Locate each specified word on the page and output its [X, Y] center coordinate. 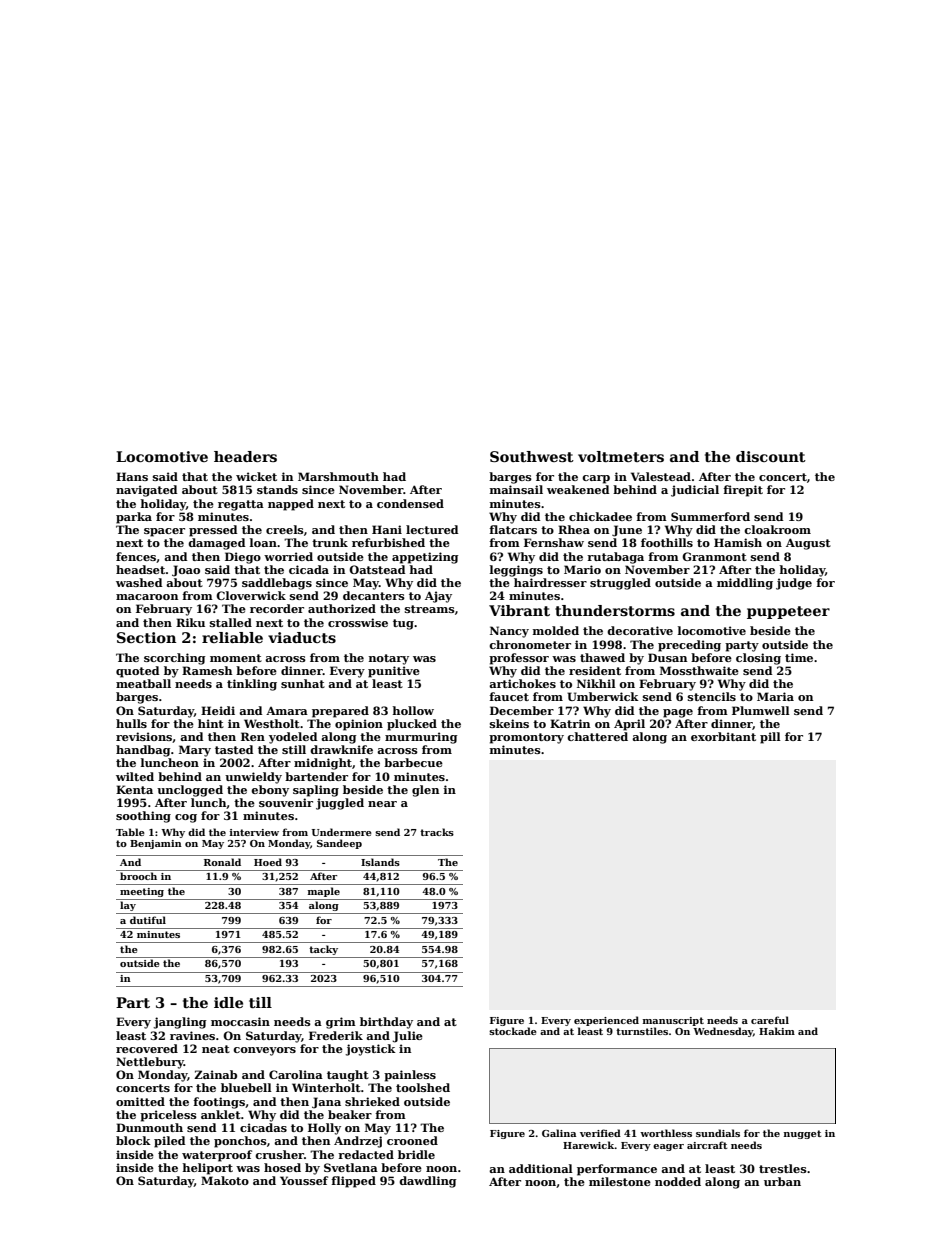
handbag [143, 751]
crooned [412, 1140]
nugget [803, 1134]
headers [245, 456]
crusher [279, 1154]
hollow [413, 710]
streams [430, 609]
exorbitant [723, 736]
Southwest [532, 456]
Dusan [667, 657]
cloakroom [777, 529]
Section [146, 637]
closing [758, 659]
